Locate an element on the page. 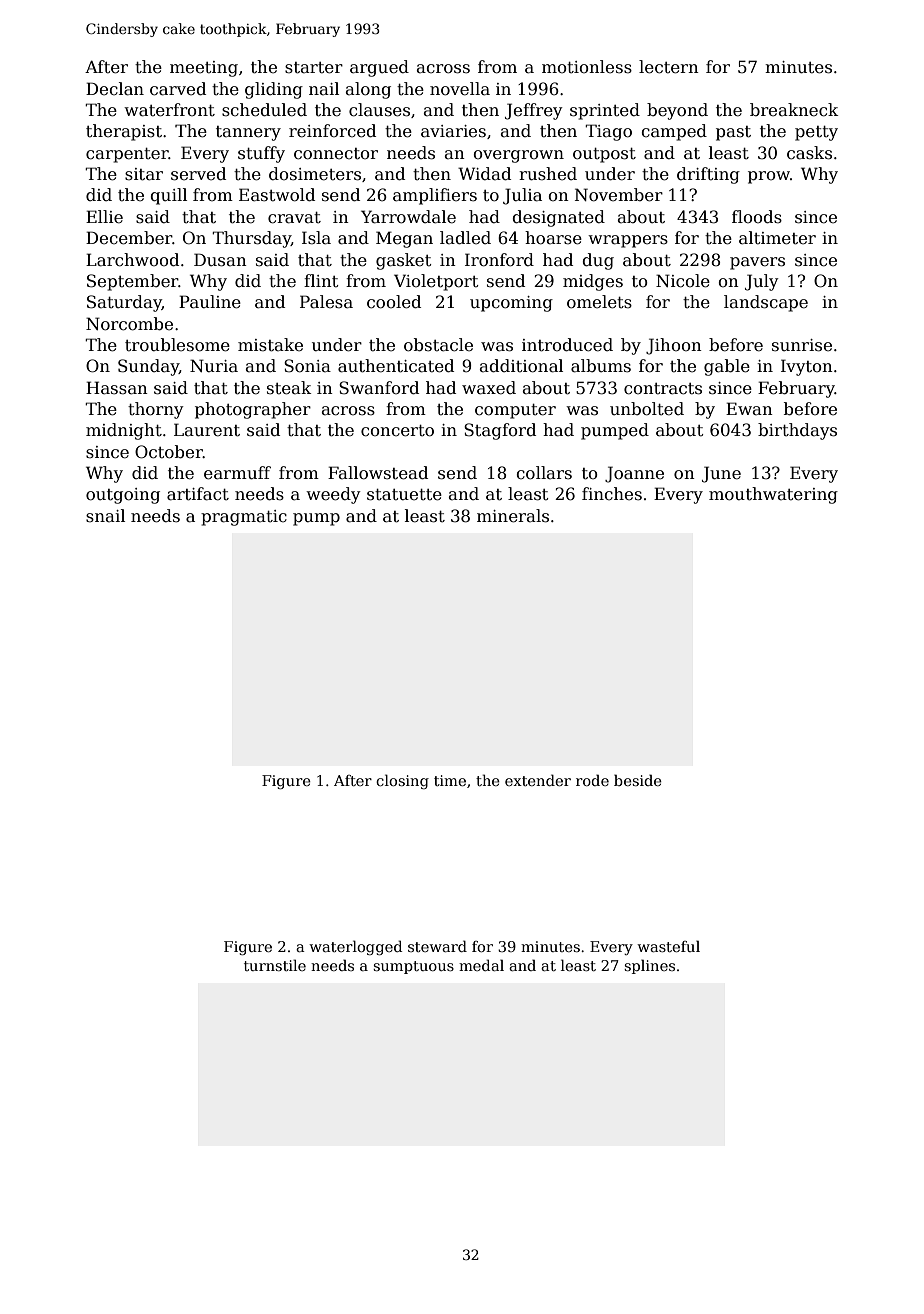 Image resolution: width=924 pixels, height=1314 pixels. turnstile is located at coordinates (275, 965).
